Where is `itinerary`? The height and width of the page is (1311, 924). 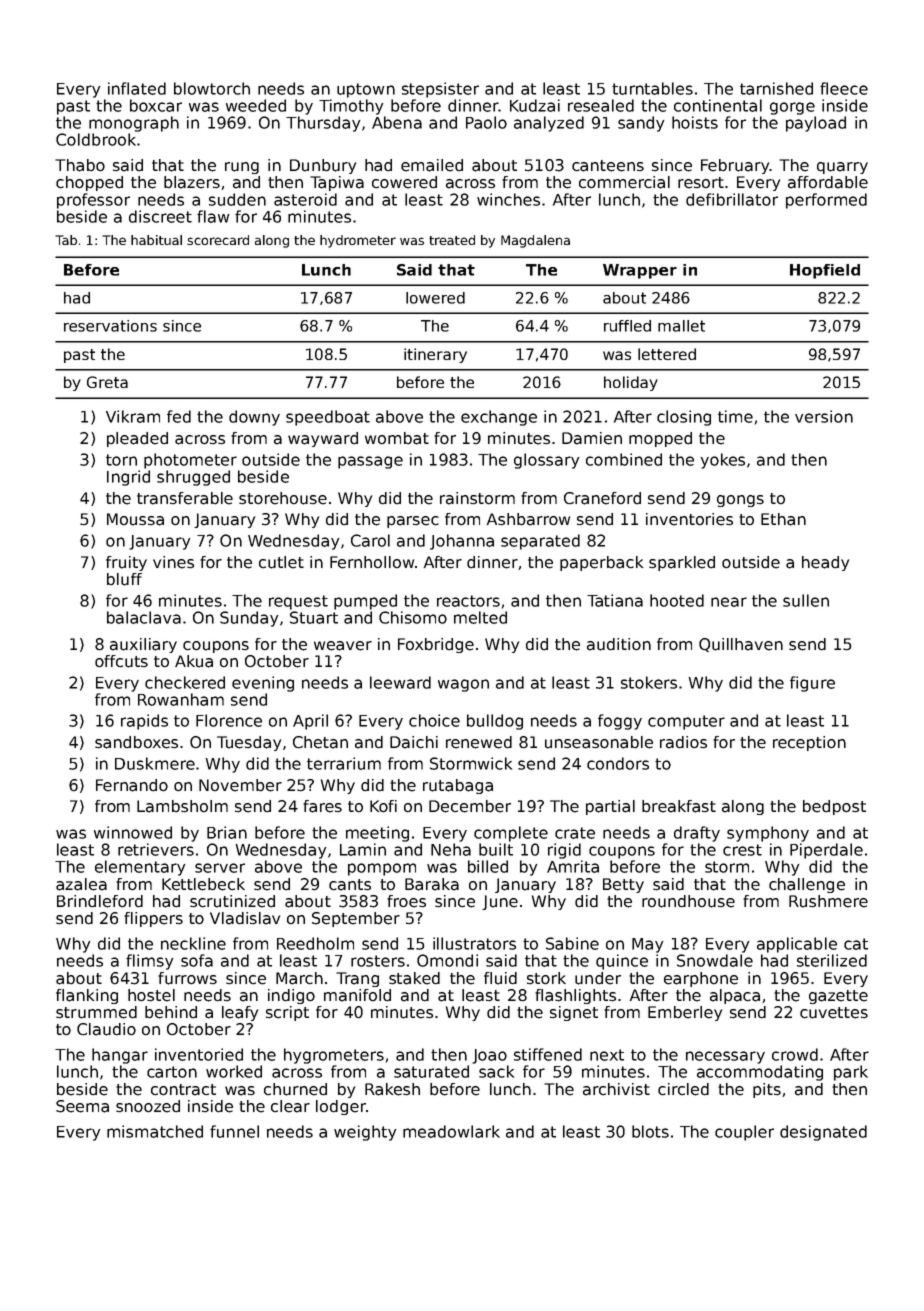
itinerary is located at coordinates (435, 355).
